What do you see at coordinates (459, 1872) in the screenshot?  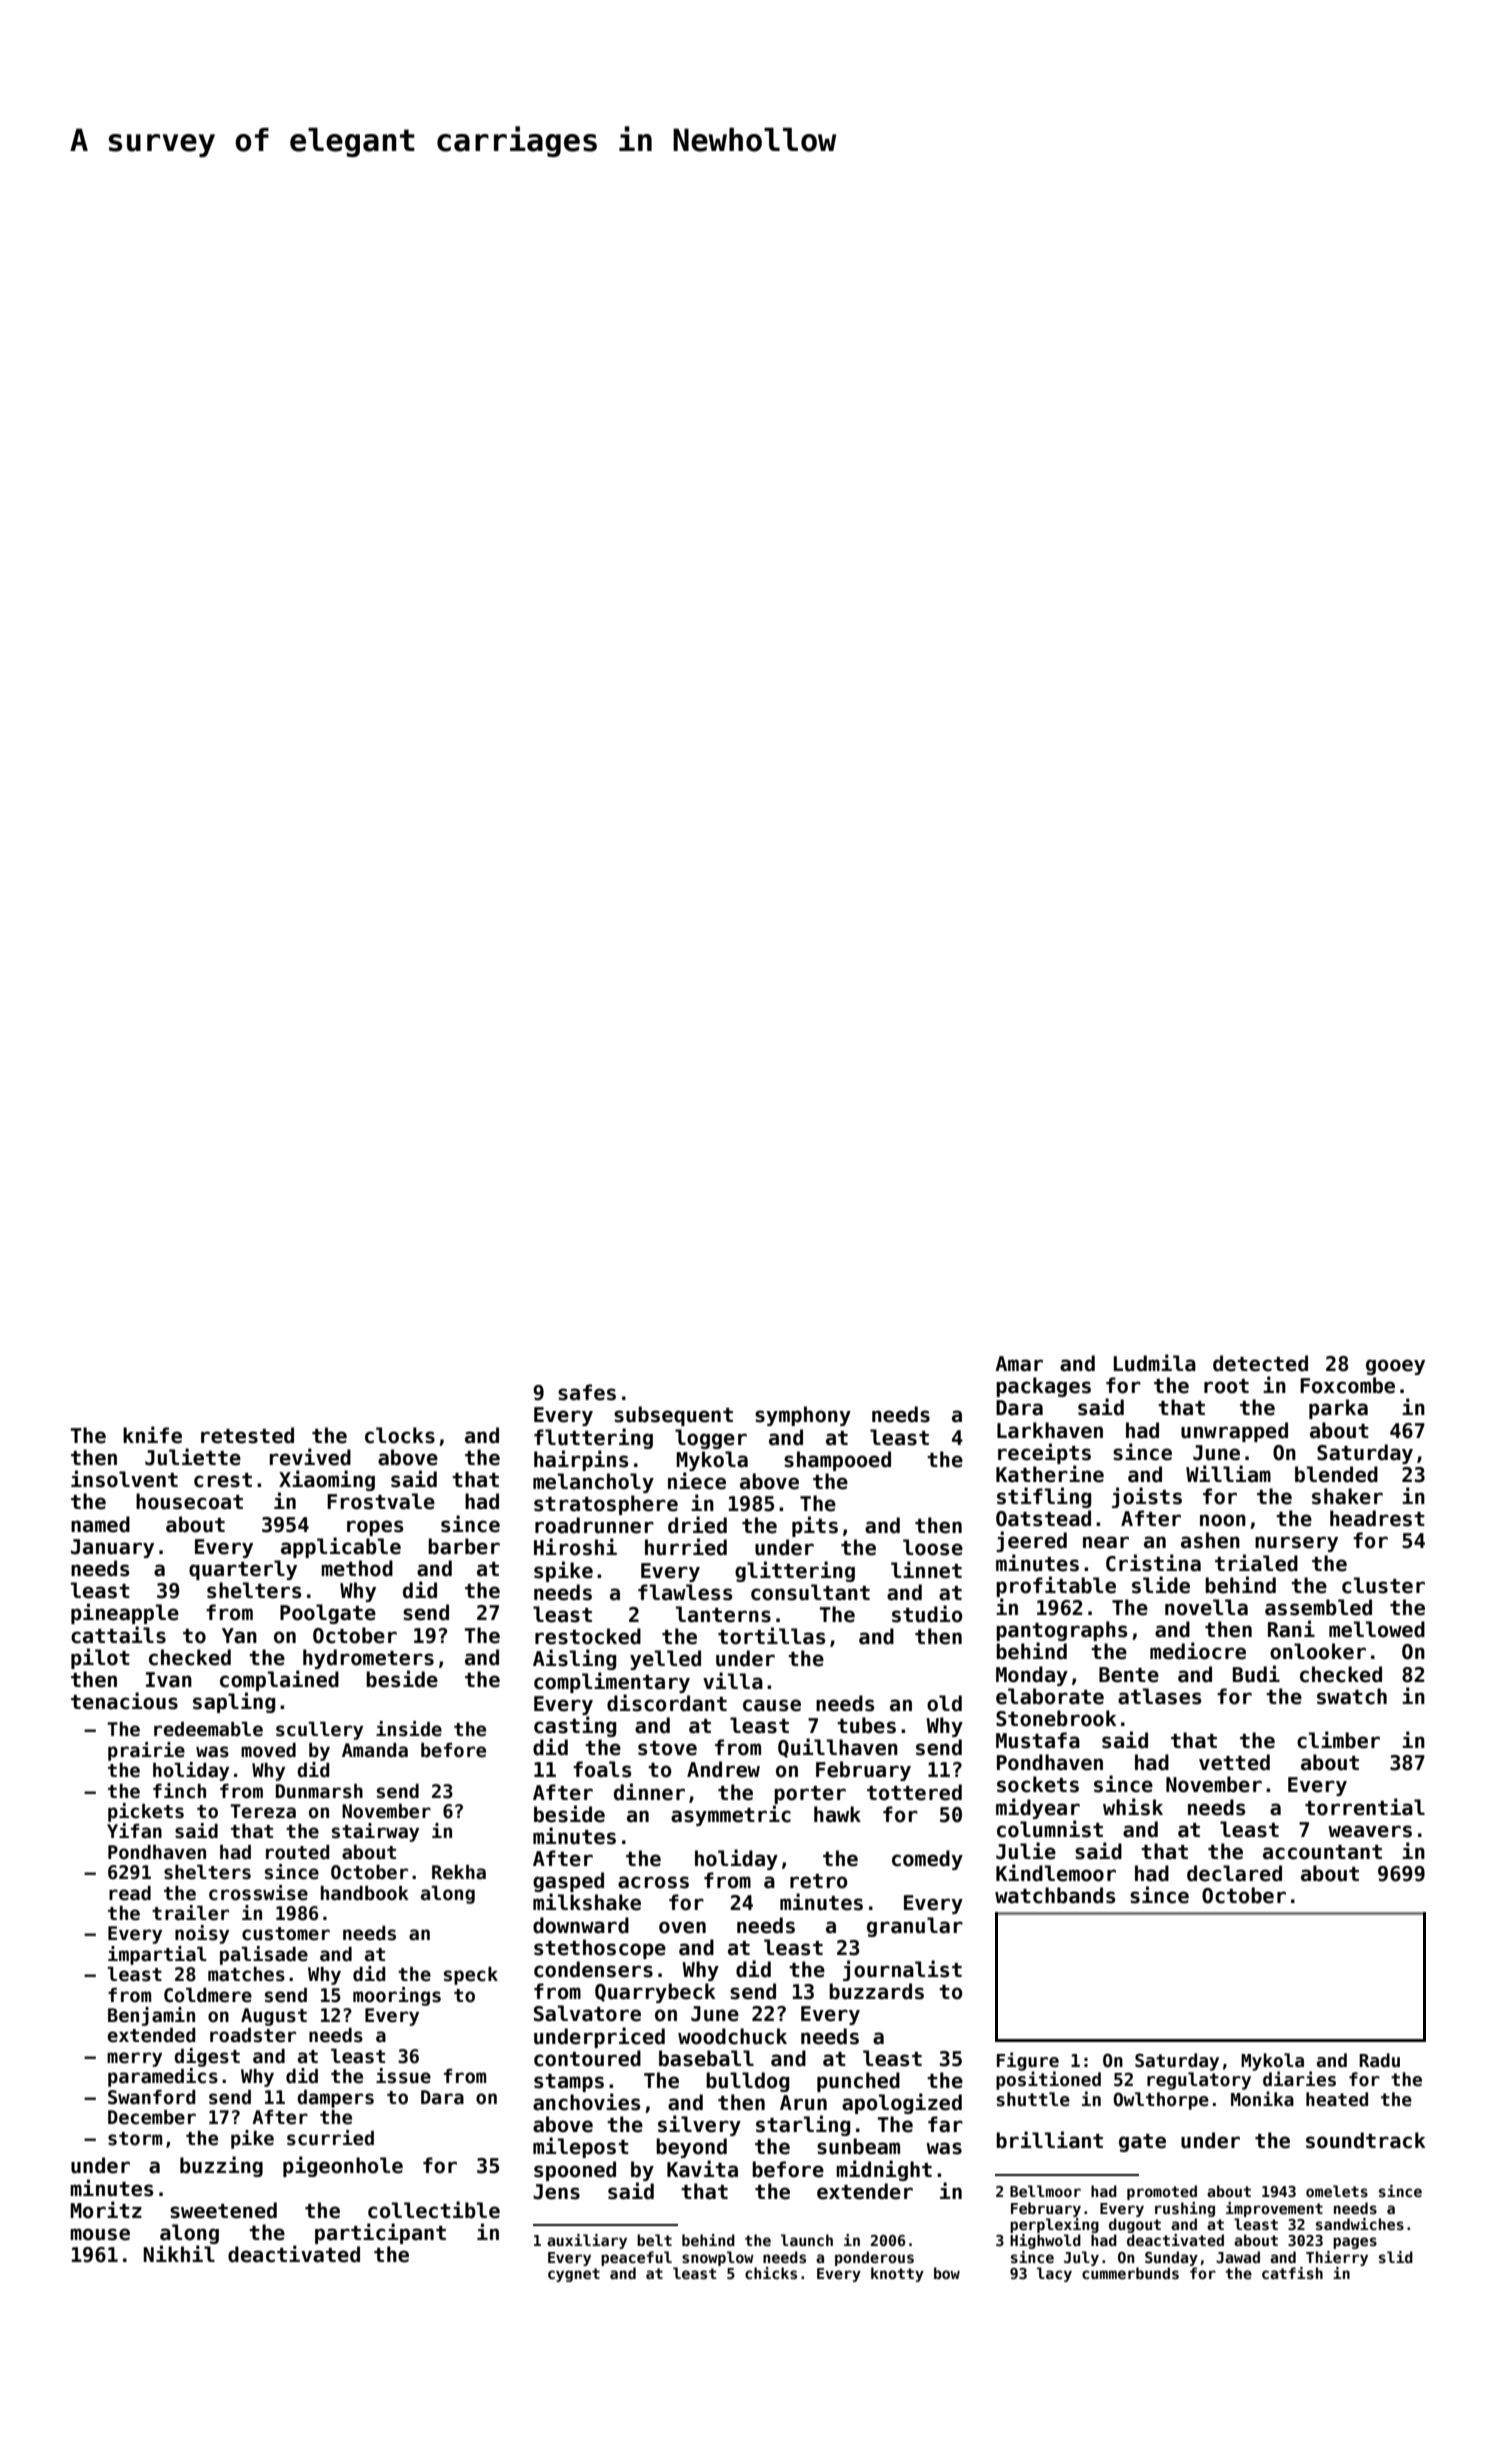 I see `Rekha` at bounding box center [459, 1872].
